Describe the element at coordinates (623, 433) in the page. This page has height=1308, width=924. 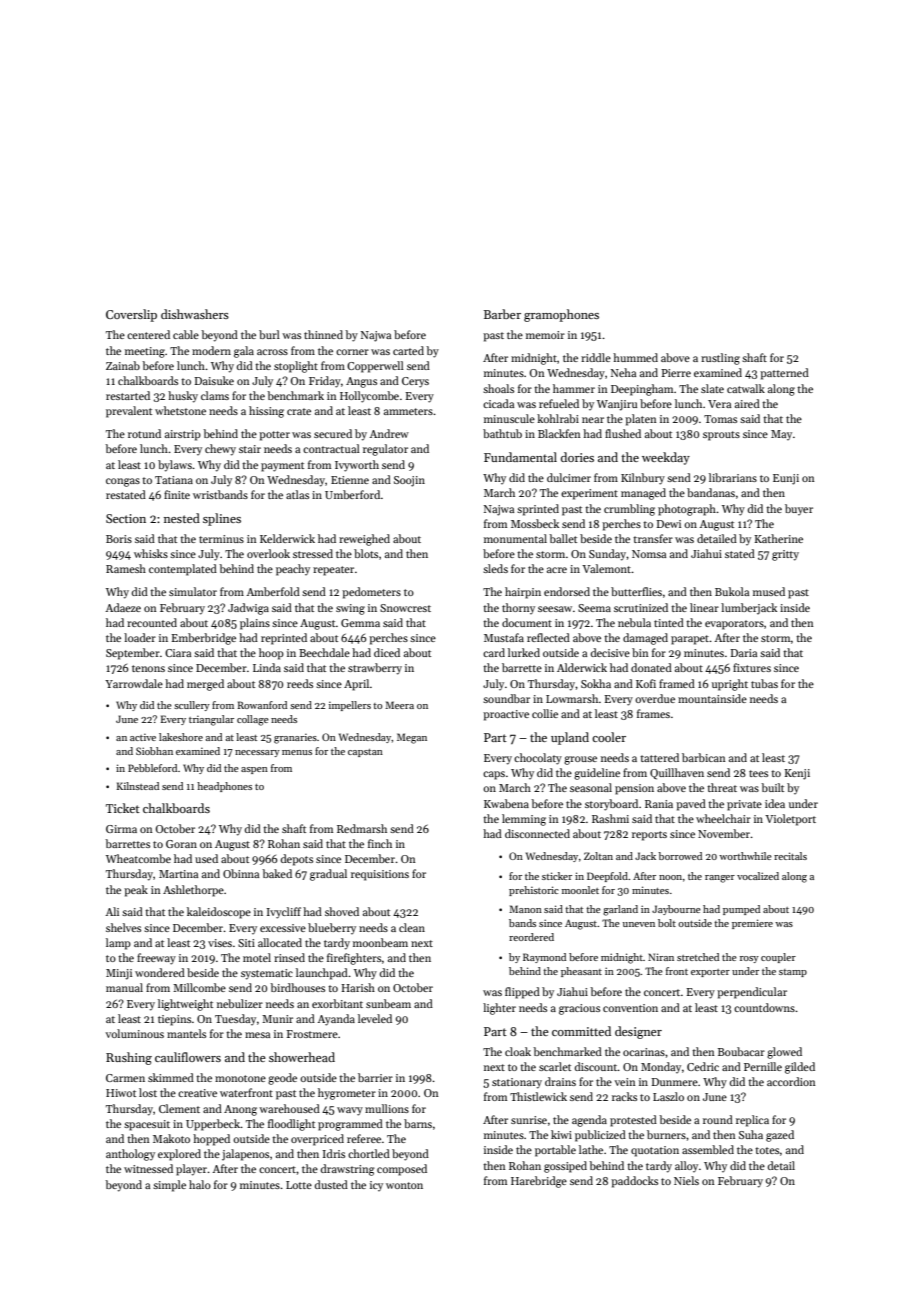
I see `flushed` at that location.
